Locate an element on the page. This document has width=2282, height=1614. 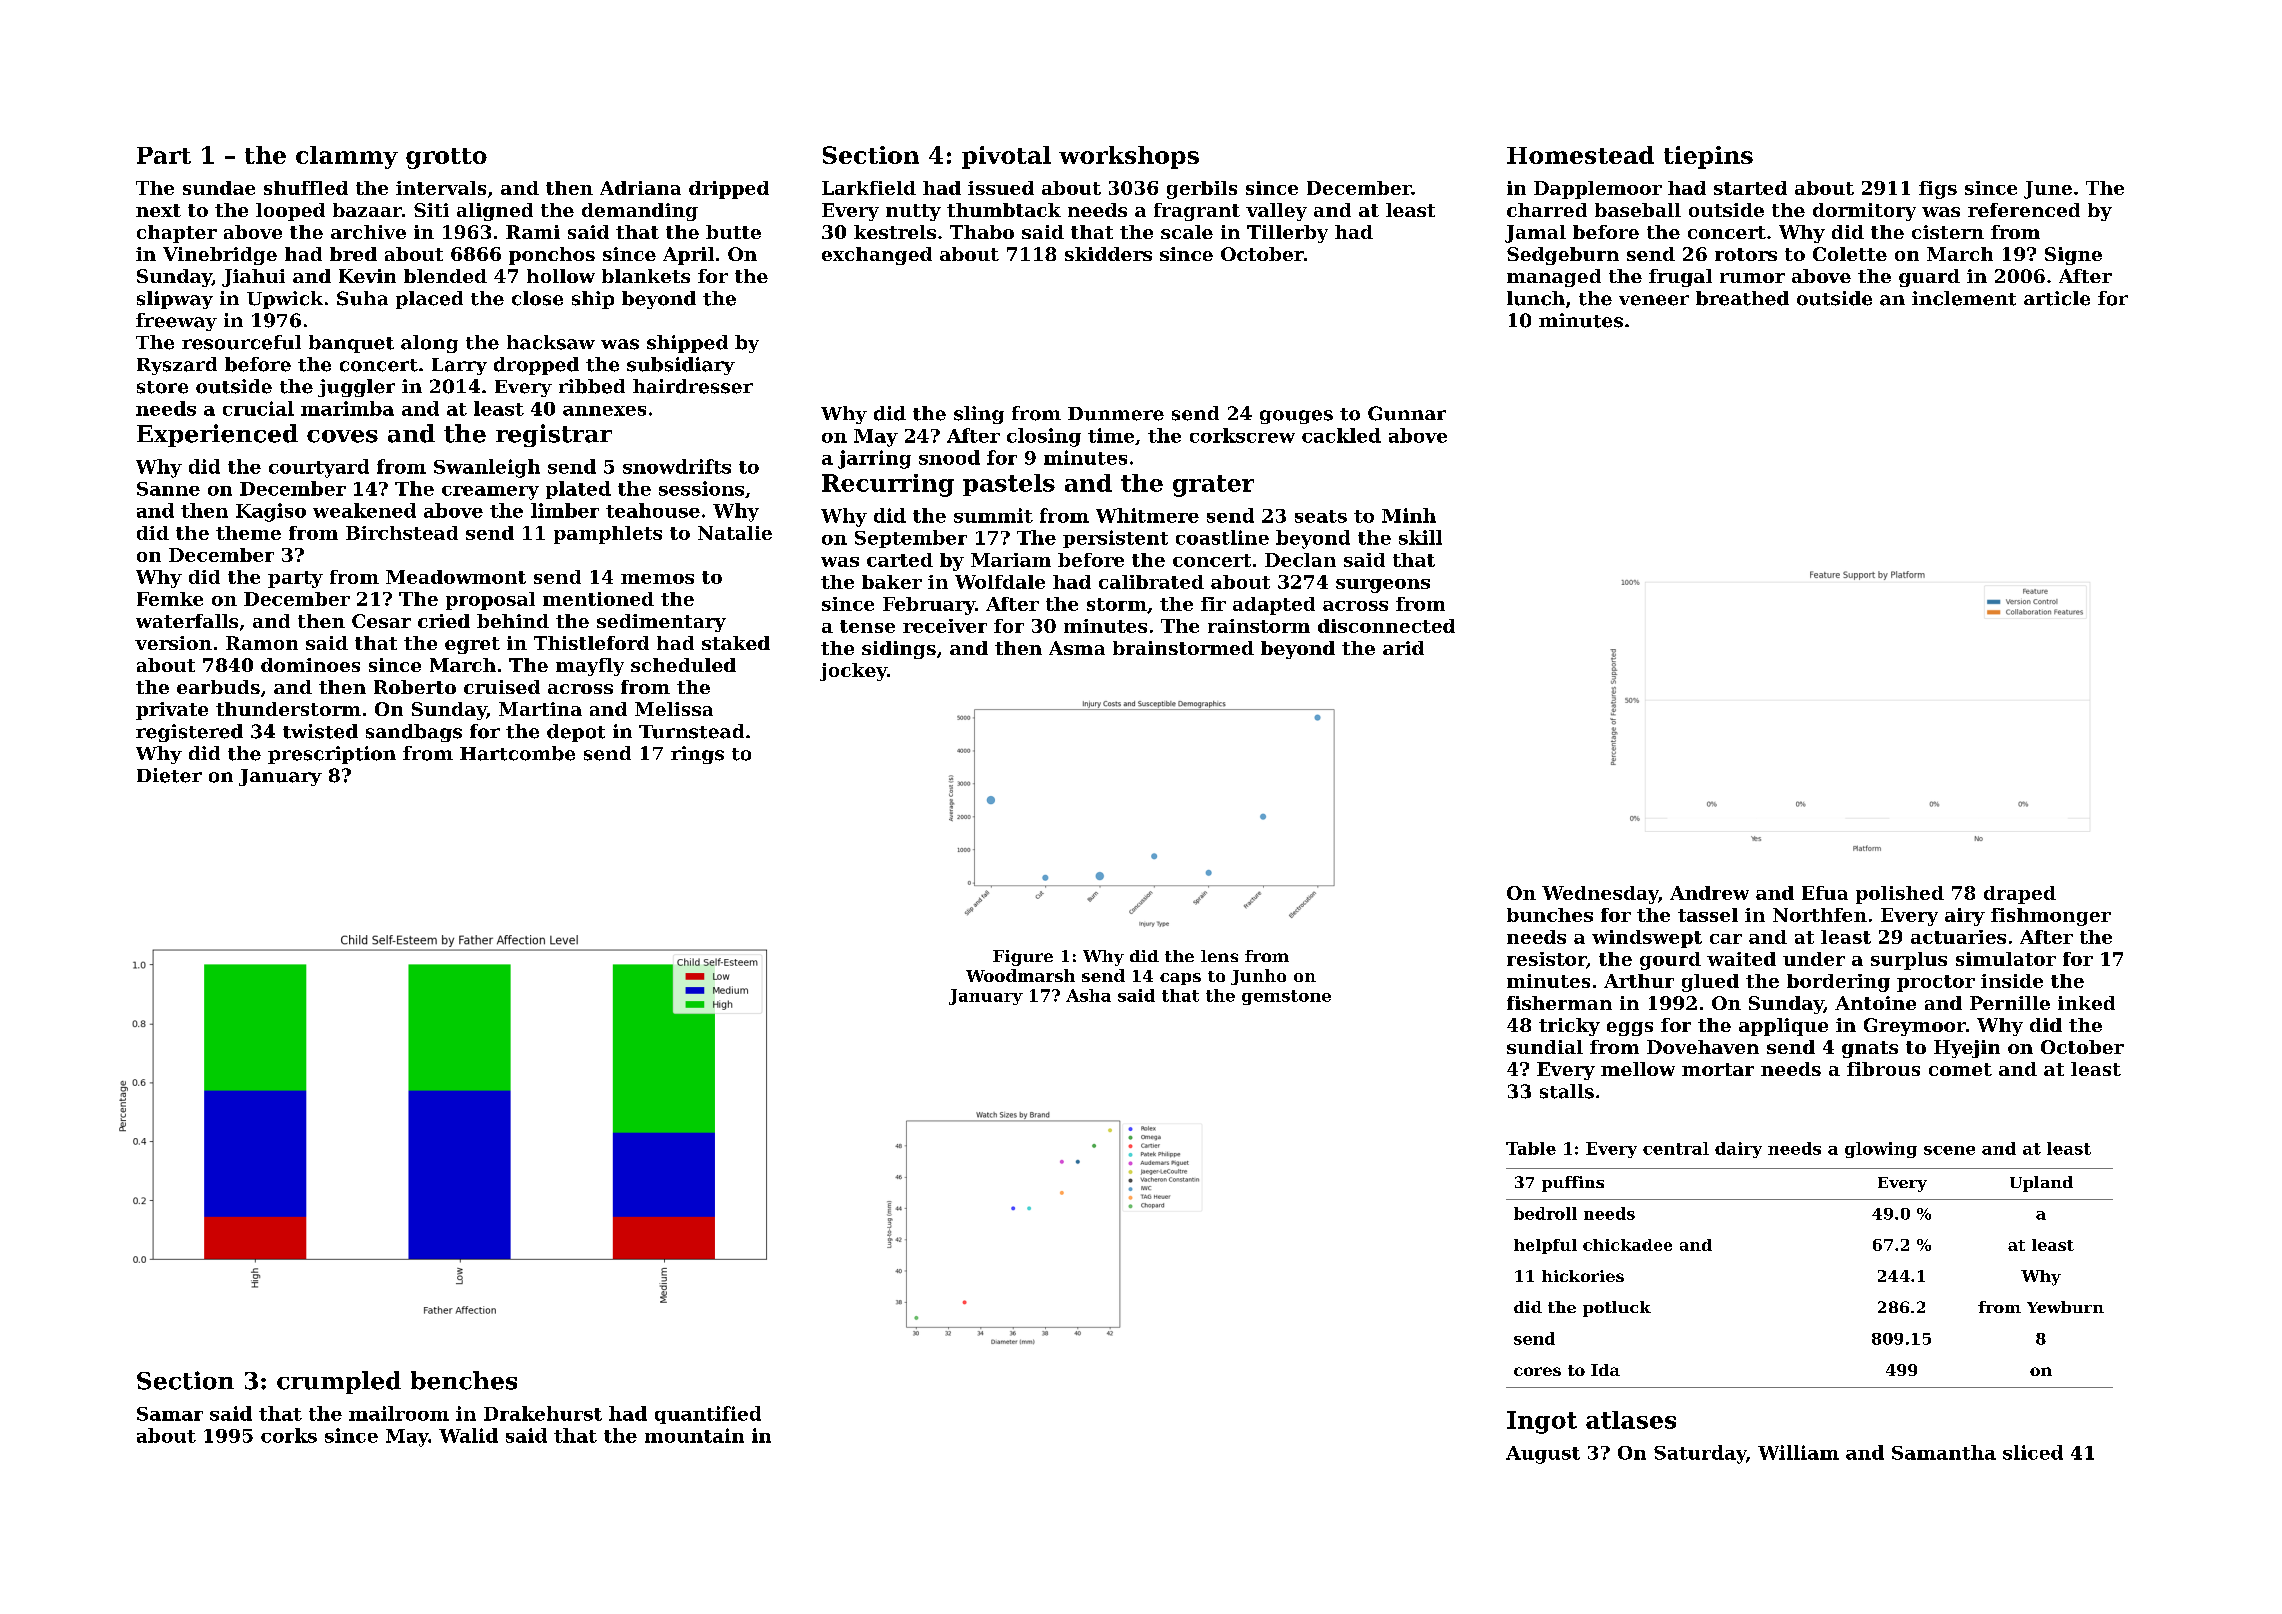
pivotal is located at coordinates (1006, 157).
